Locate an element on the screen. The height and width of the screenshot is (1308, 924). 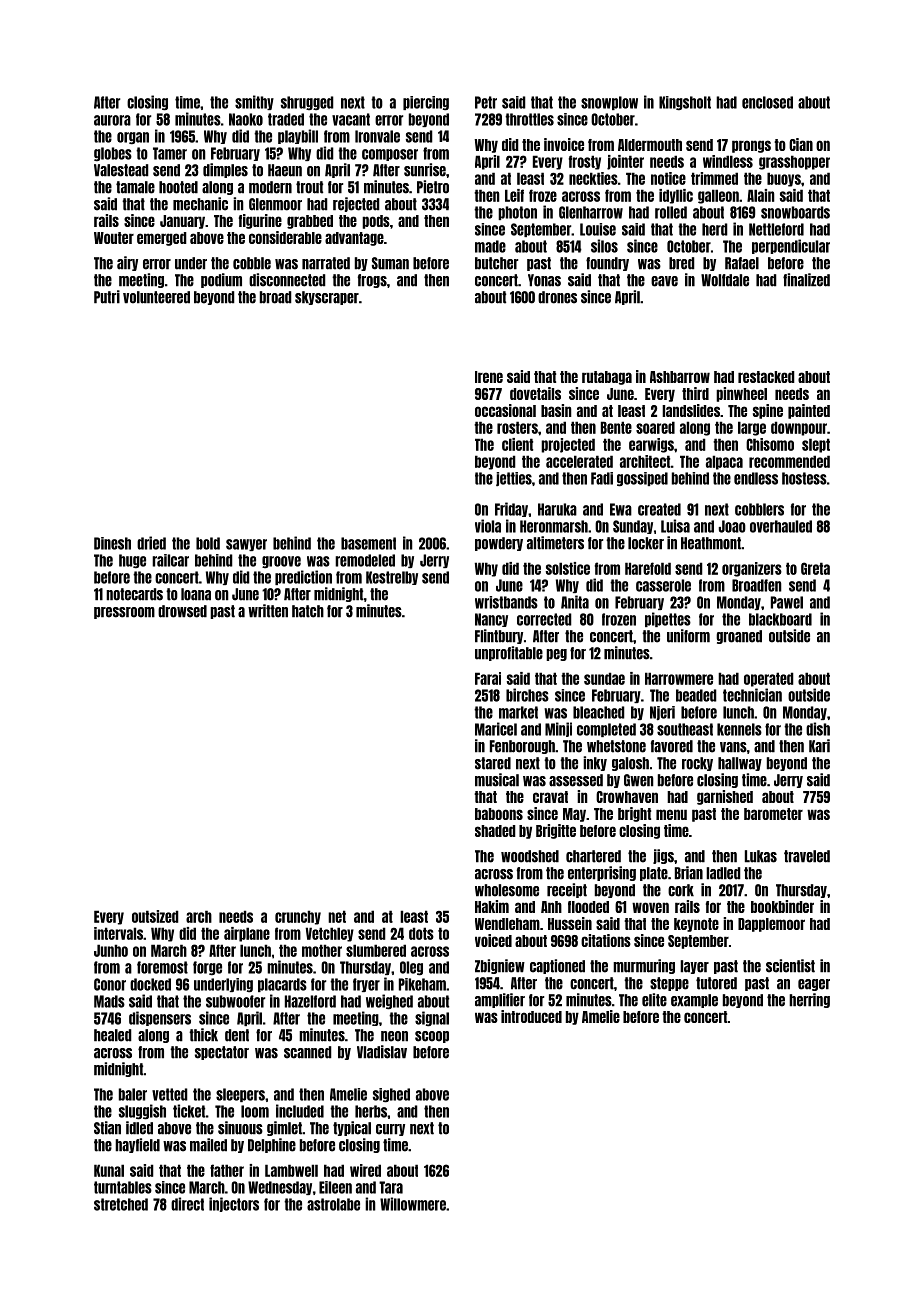
gossiped is located at coordinates (642, 479).
